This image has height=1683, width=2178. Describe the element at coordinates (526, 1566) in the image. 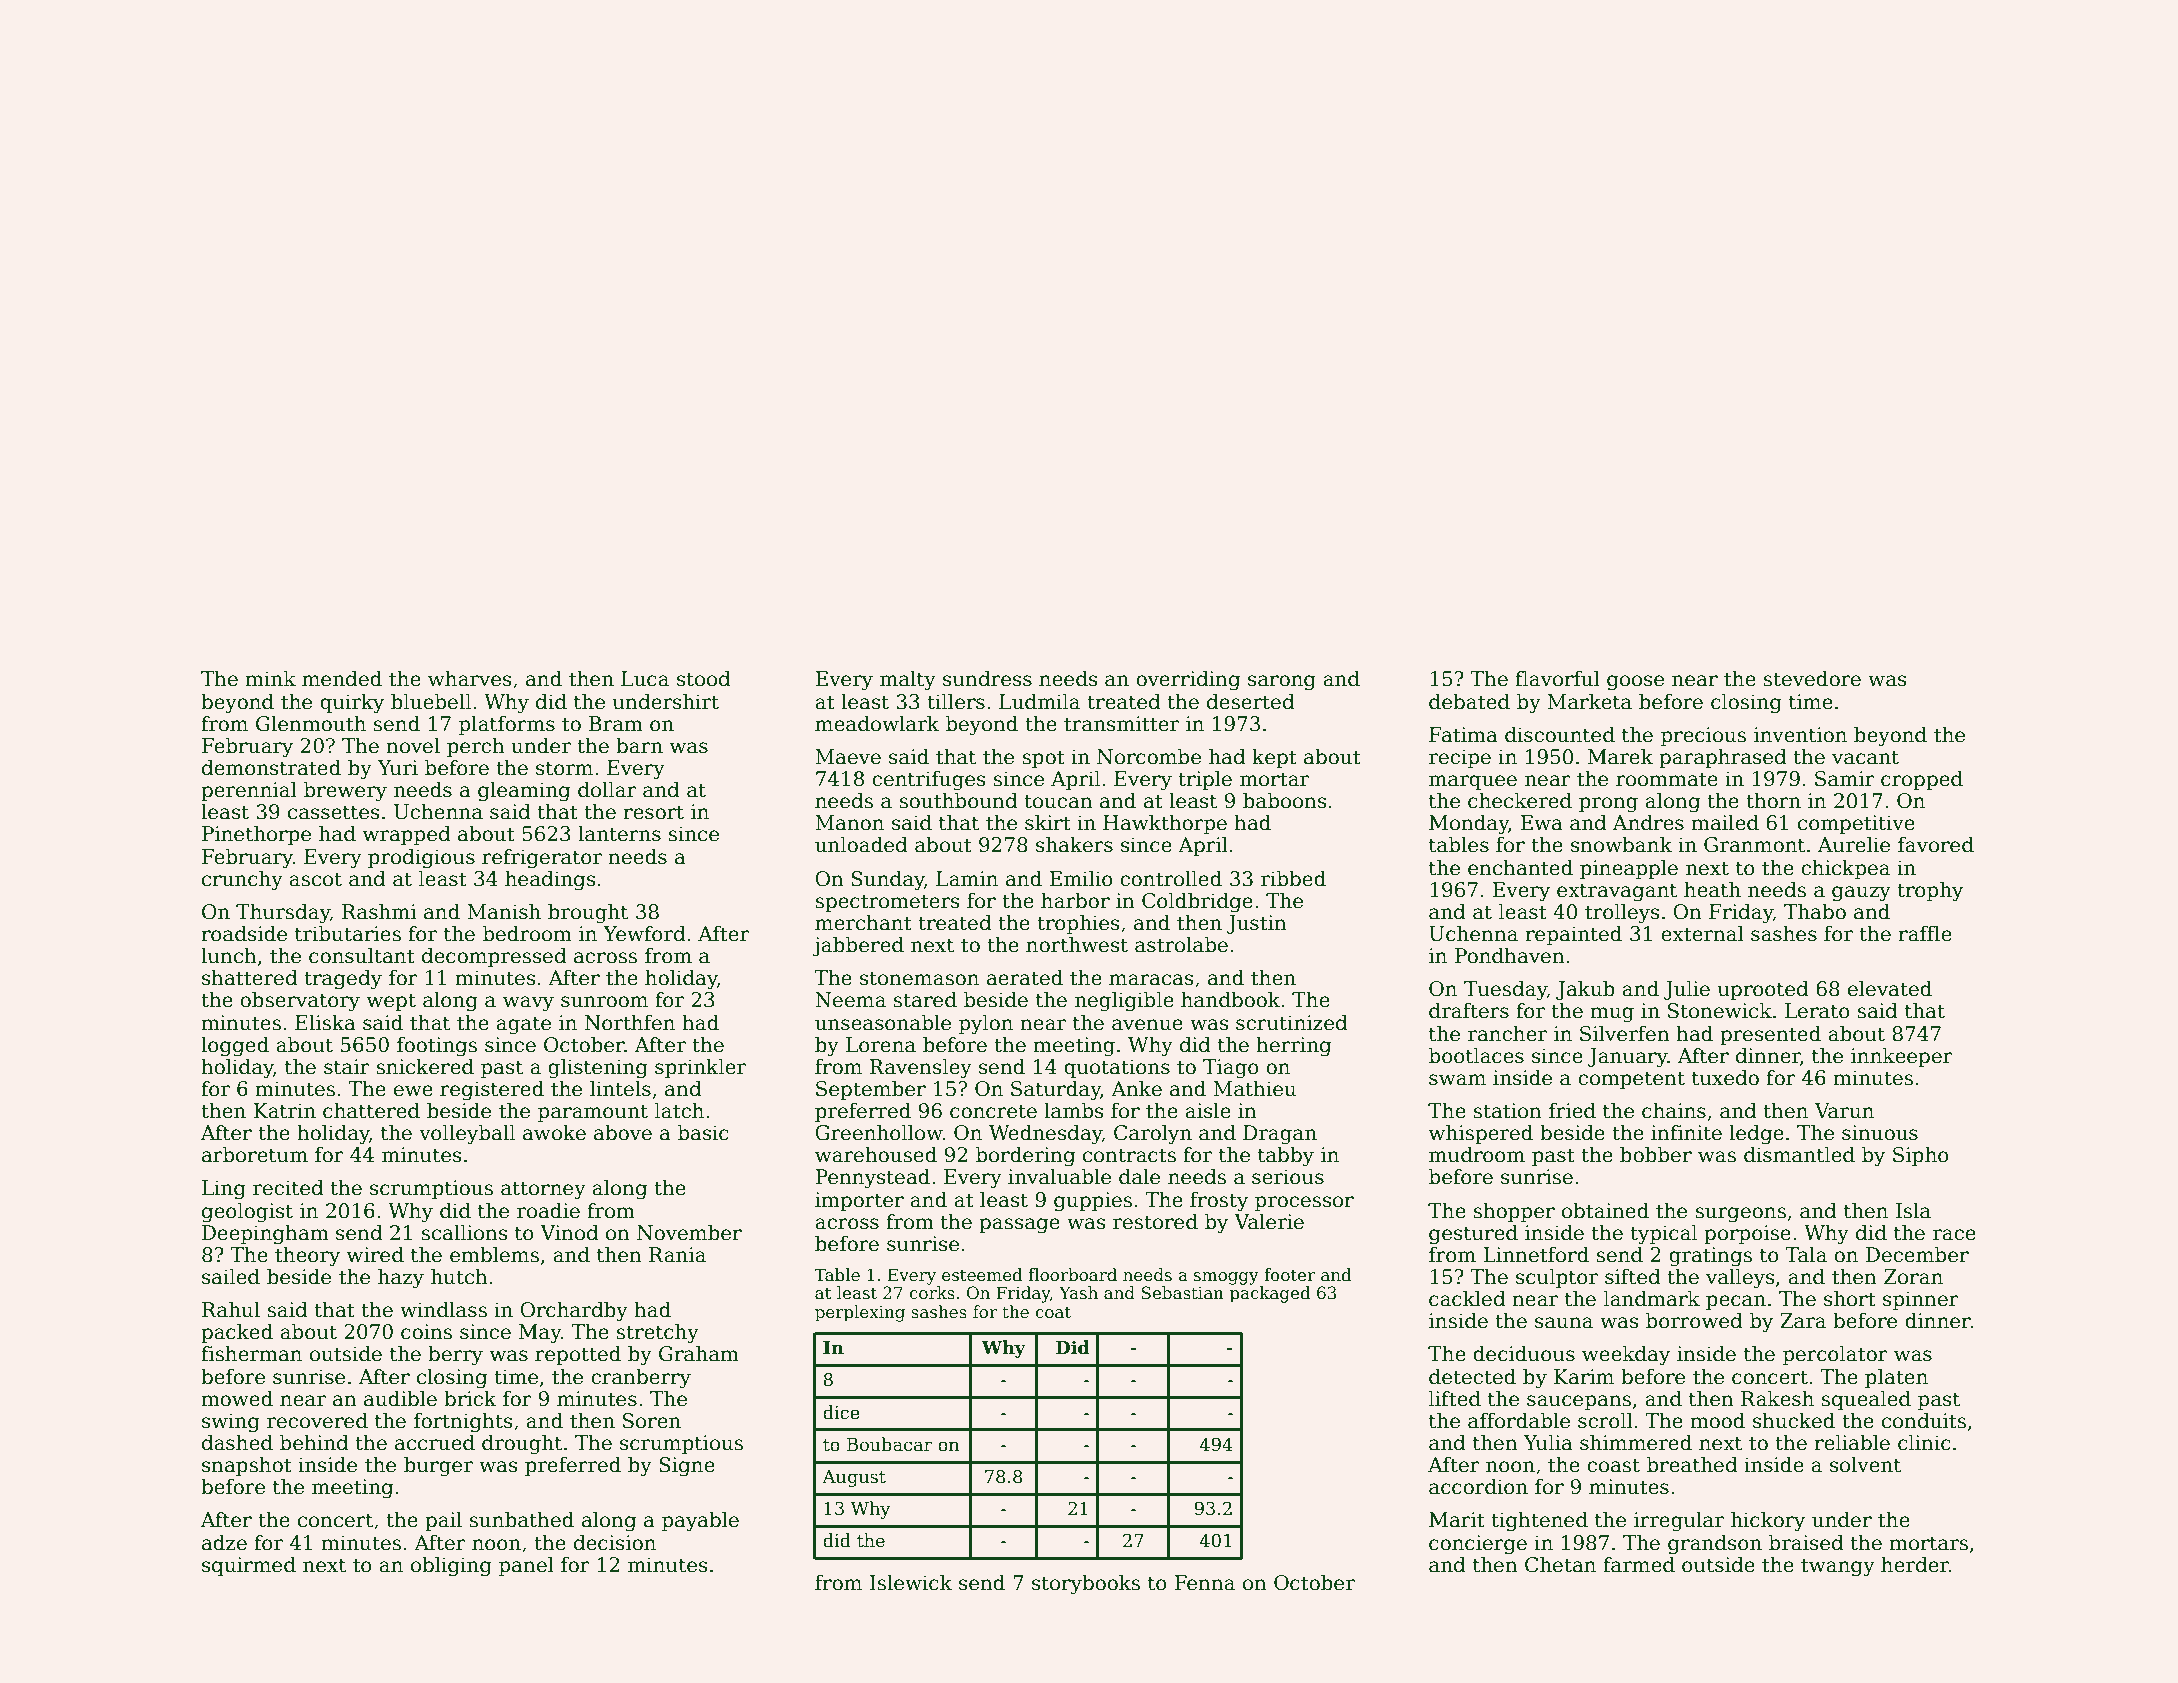

I see `panel` at that location.
